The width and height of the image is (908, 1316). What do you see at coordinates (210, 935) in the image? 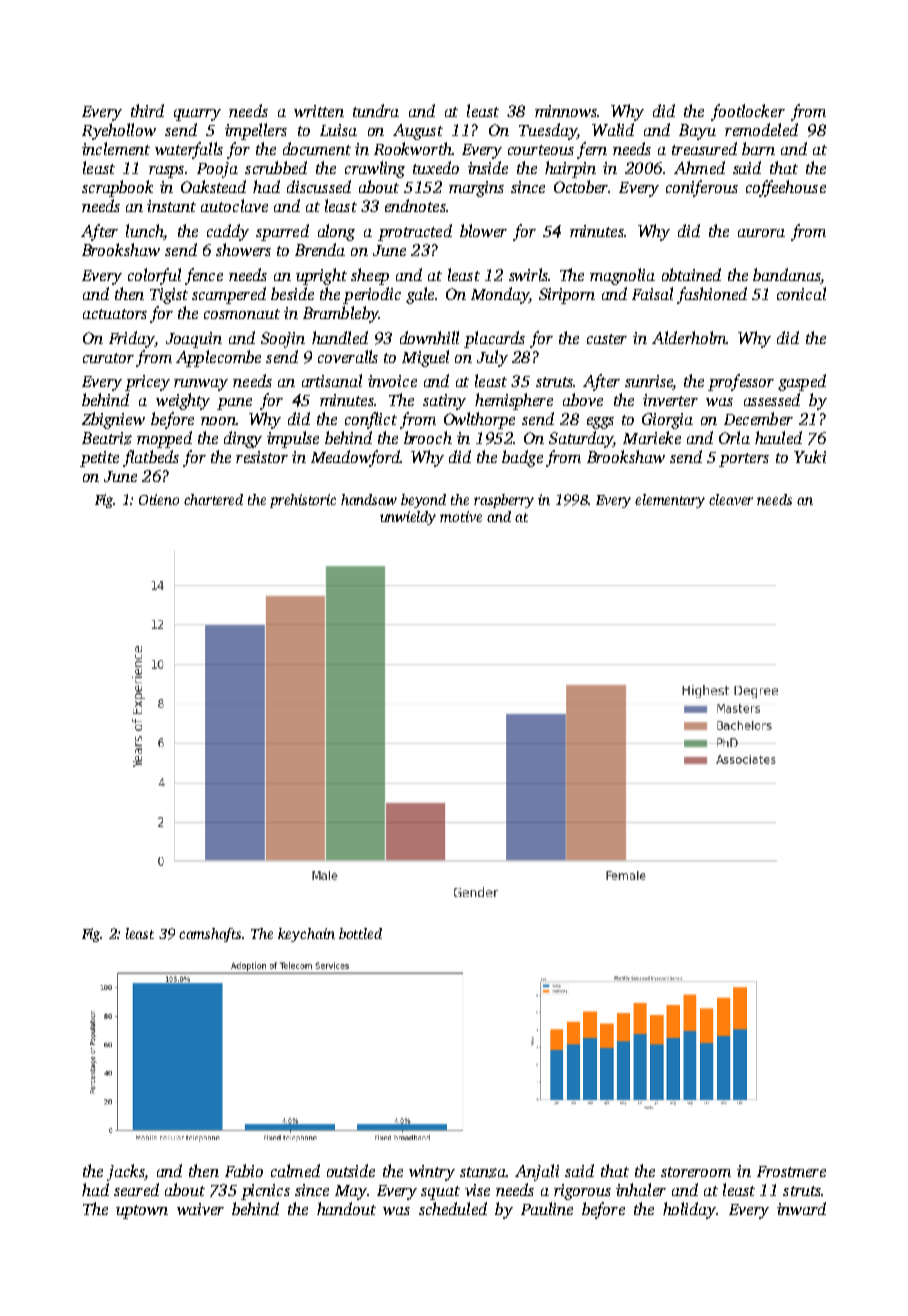
I see `camshafts` at bounding box center [210, 935].
